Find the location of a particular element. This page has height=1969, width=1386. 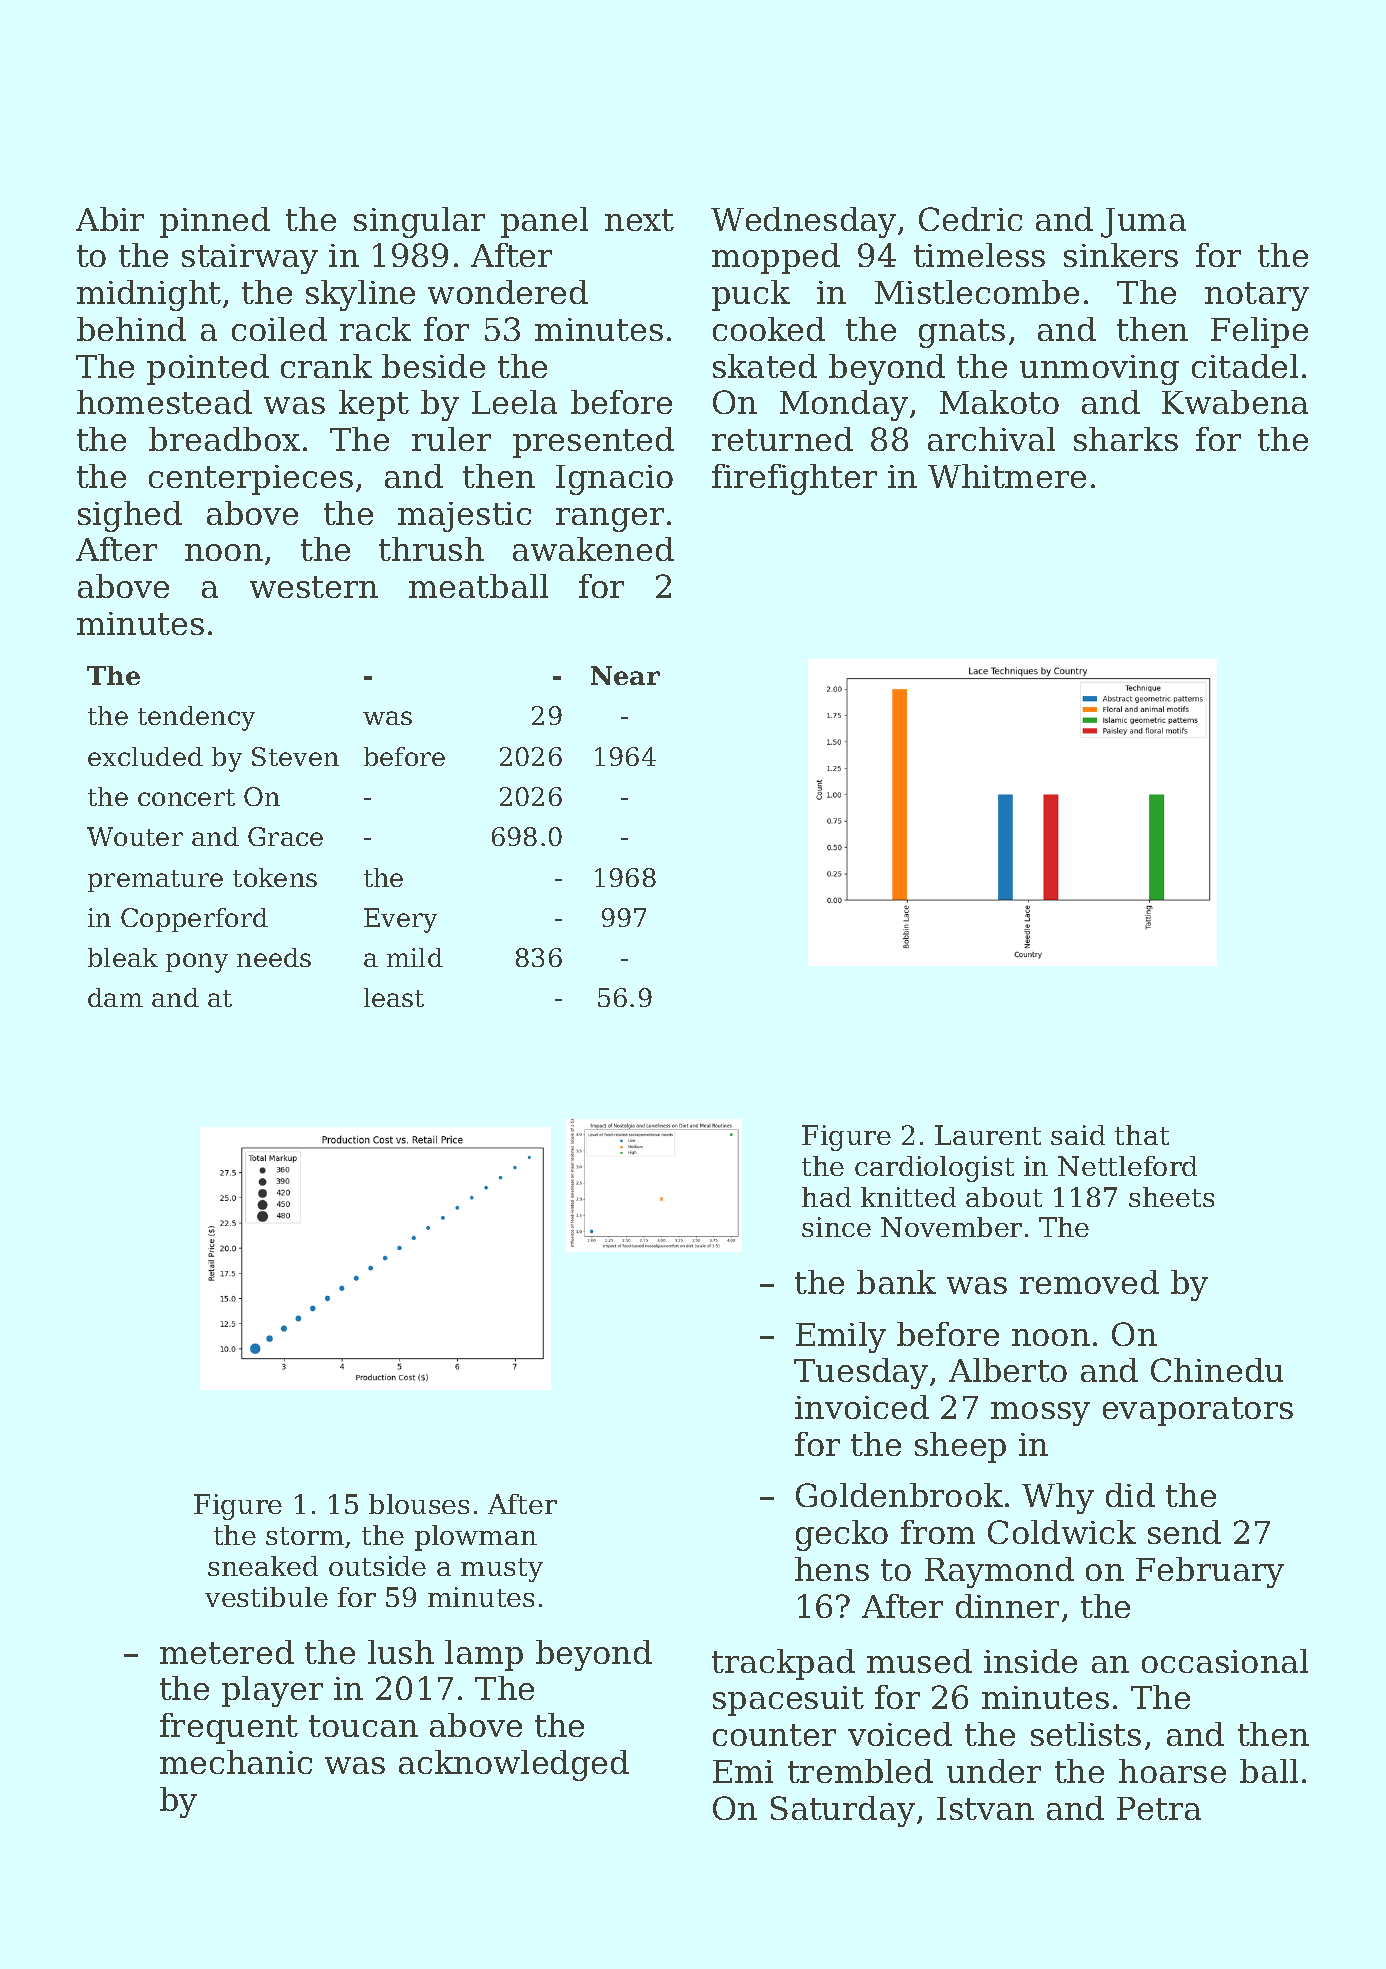

Near is located at coordinates (625, 675).
